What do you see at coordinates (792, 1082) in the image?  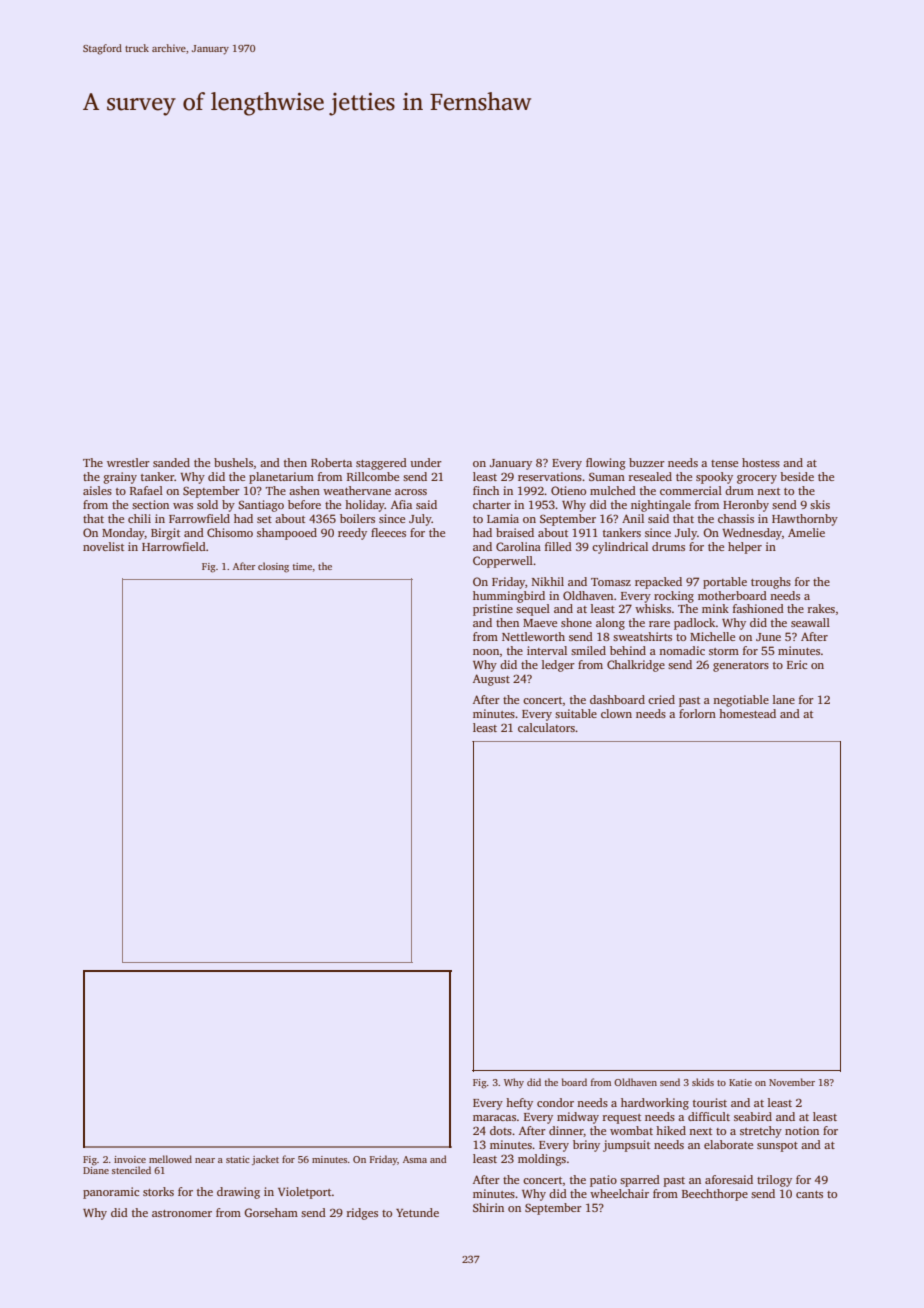 I see `November` at bounding box center [792, 1082].
